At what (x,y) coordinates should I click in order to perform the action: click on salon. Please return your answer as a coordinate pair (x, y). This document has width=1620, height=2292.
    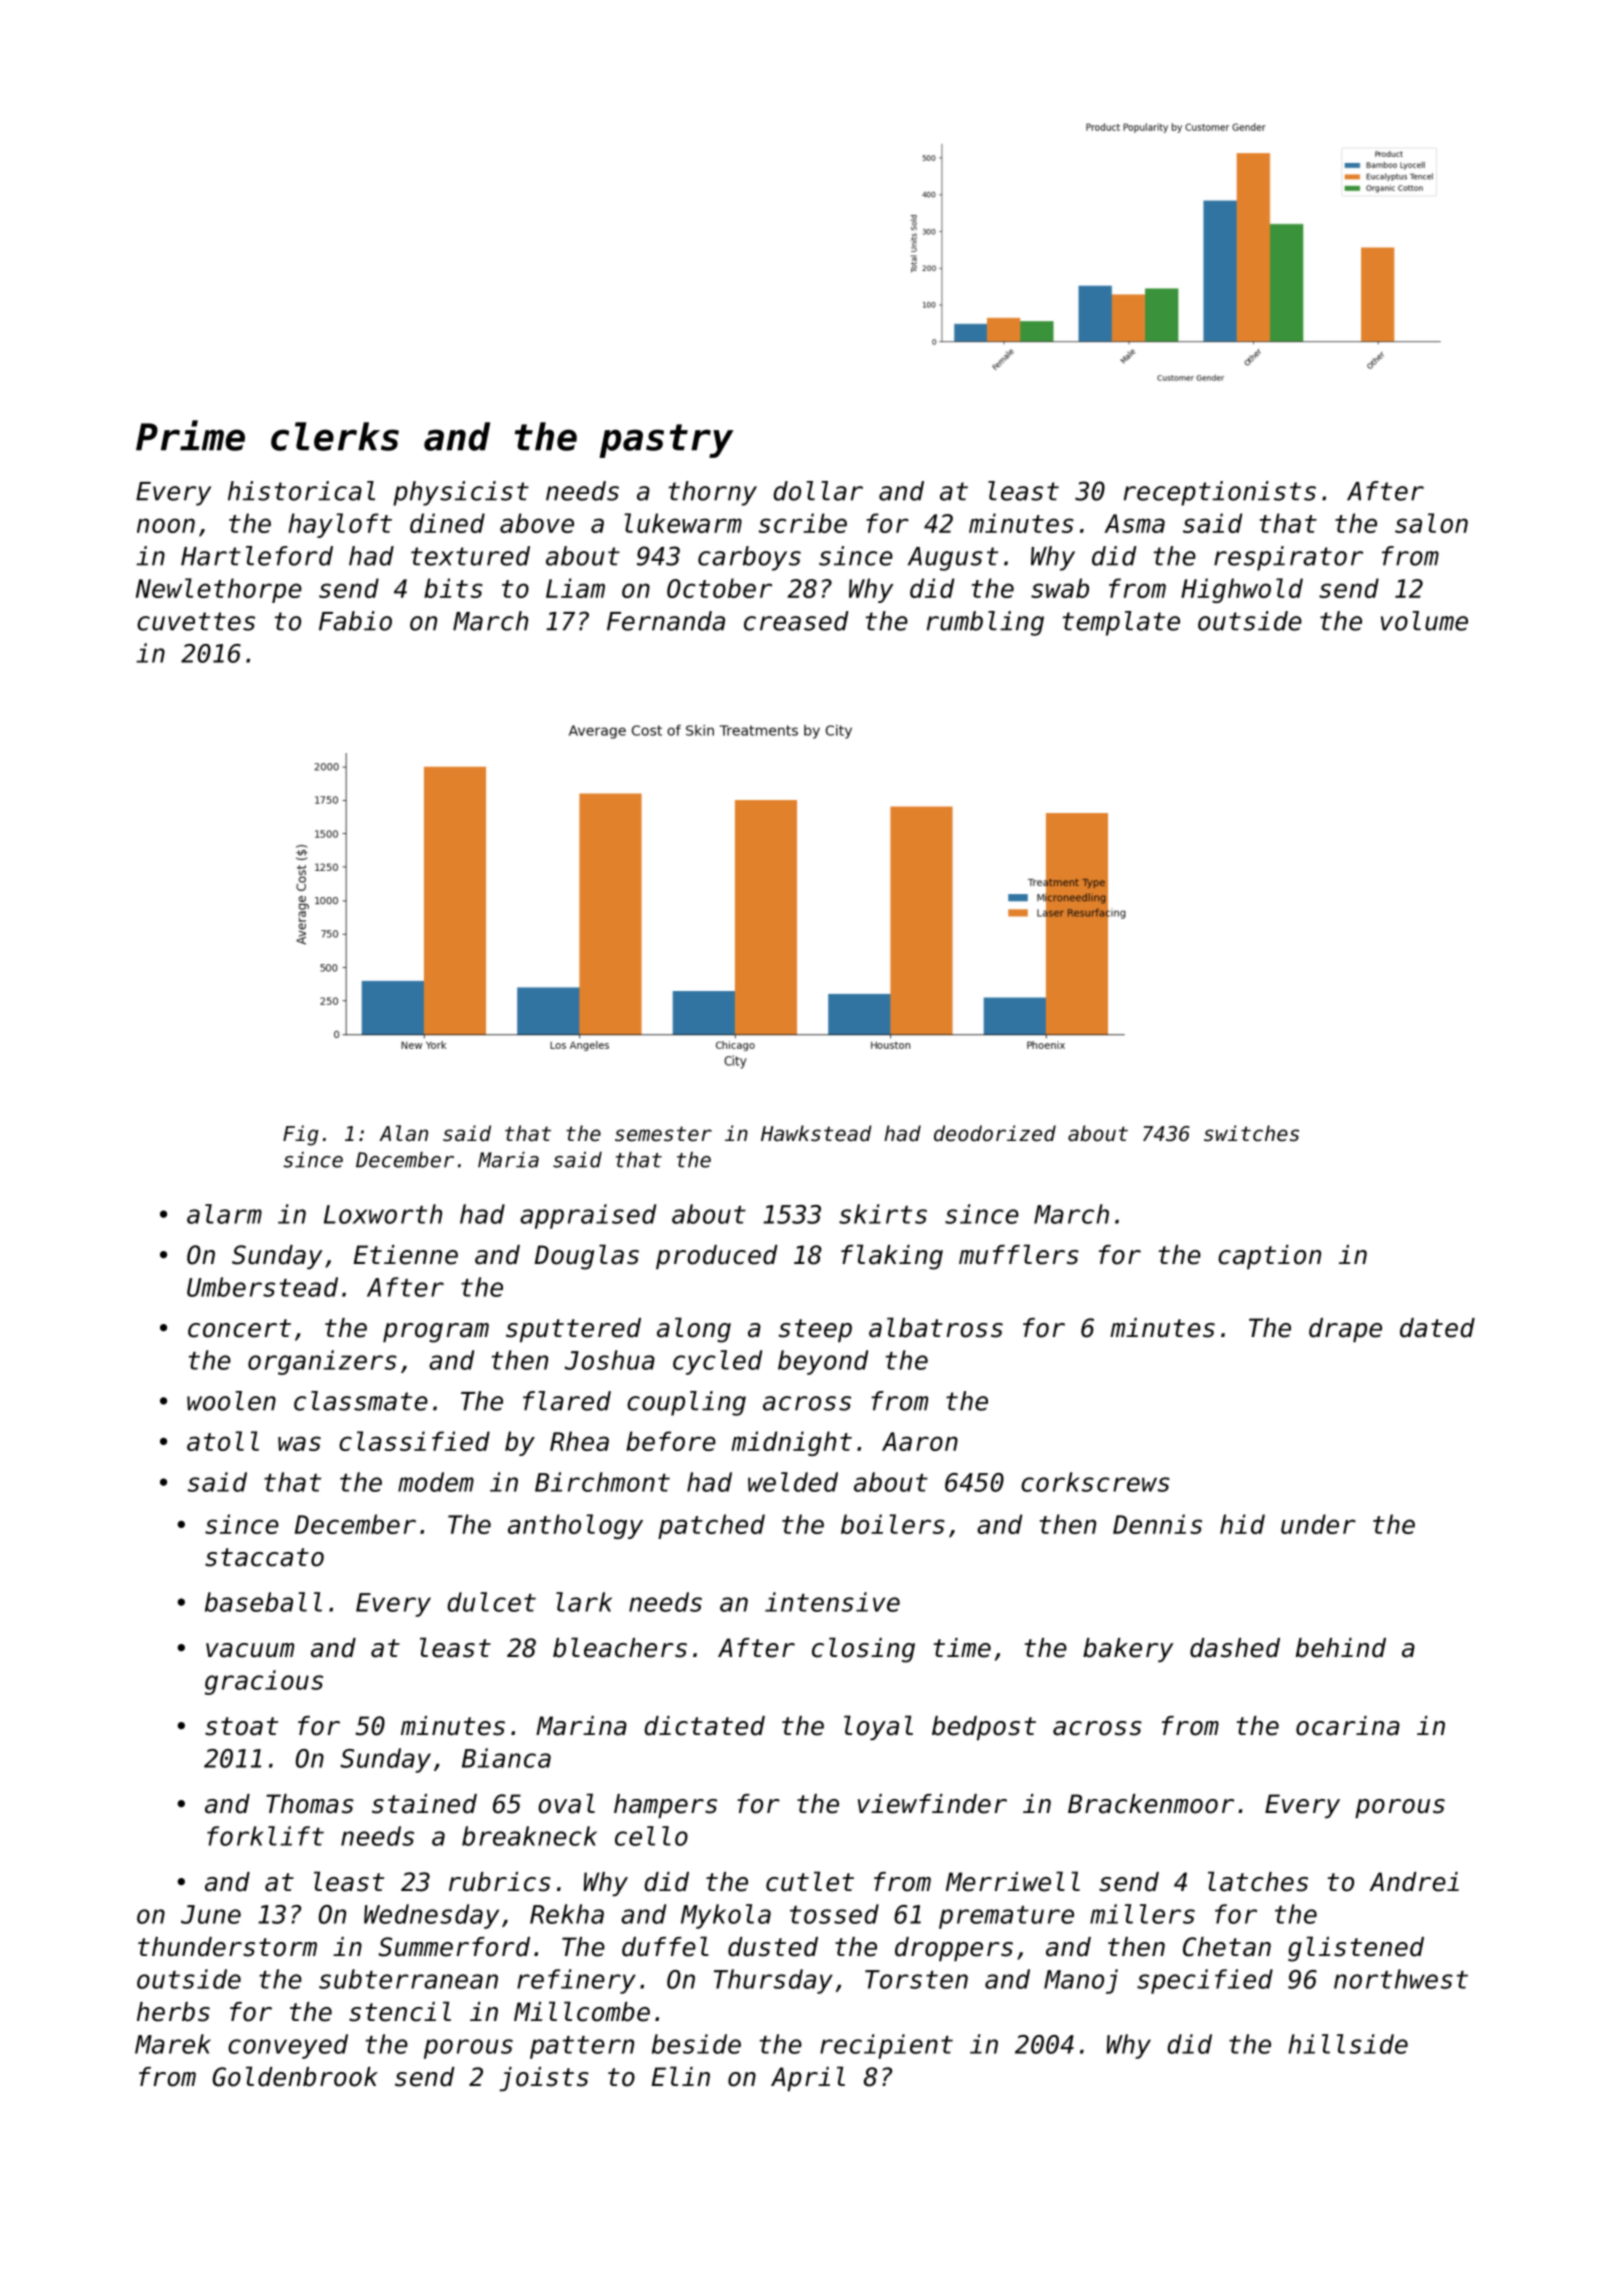
    Looking at the image, I should click on (1431, 523).
